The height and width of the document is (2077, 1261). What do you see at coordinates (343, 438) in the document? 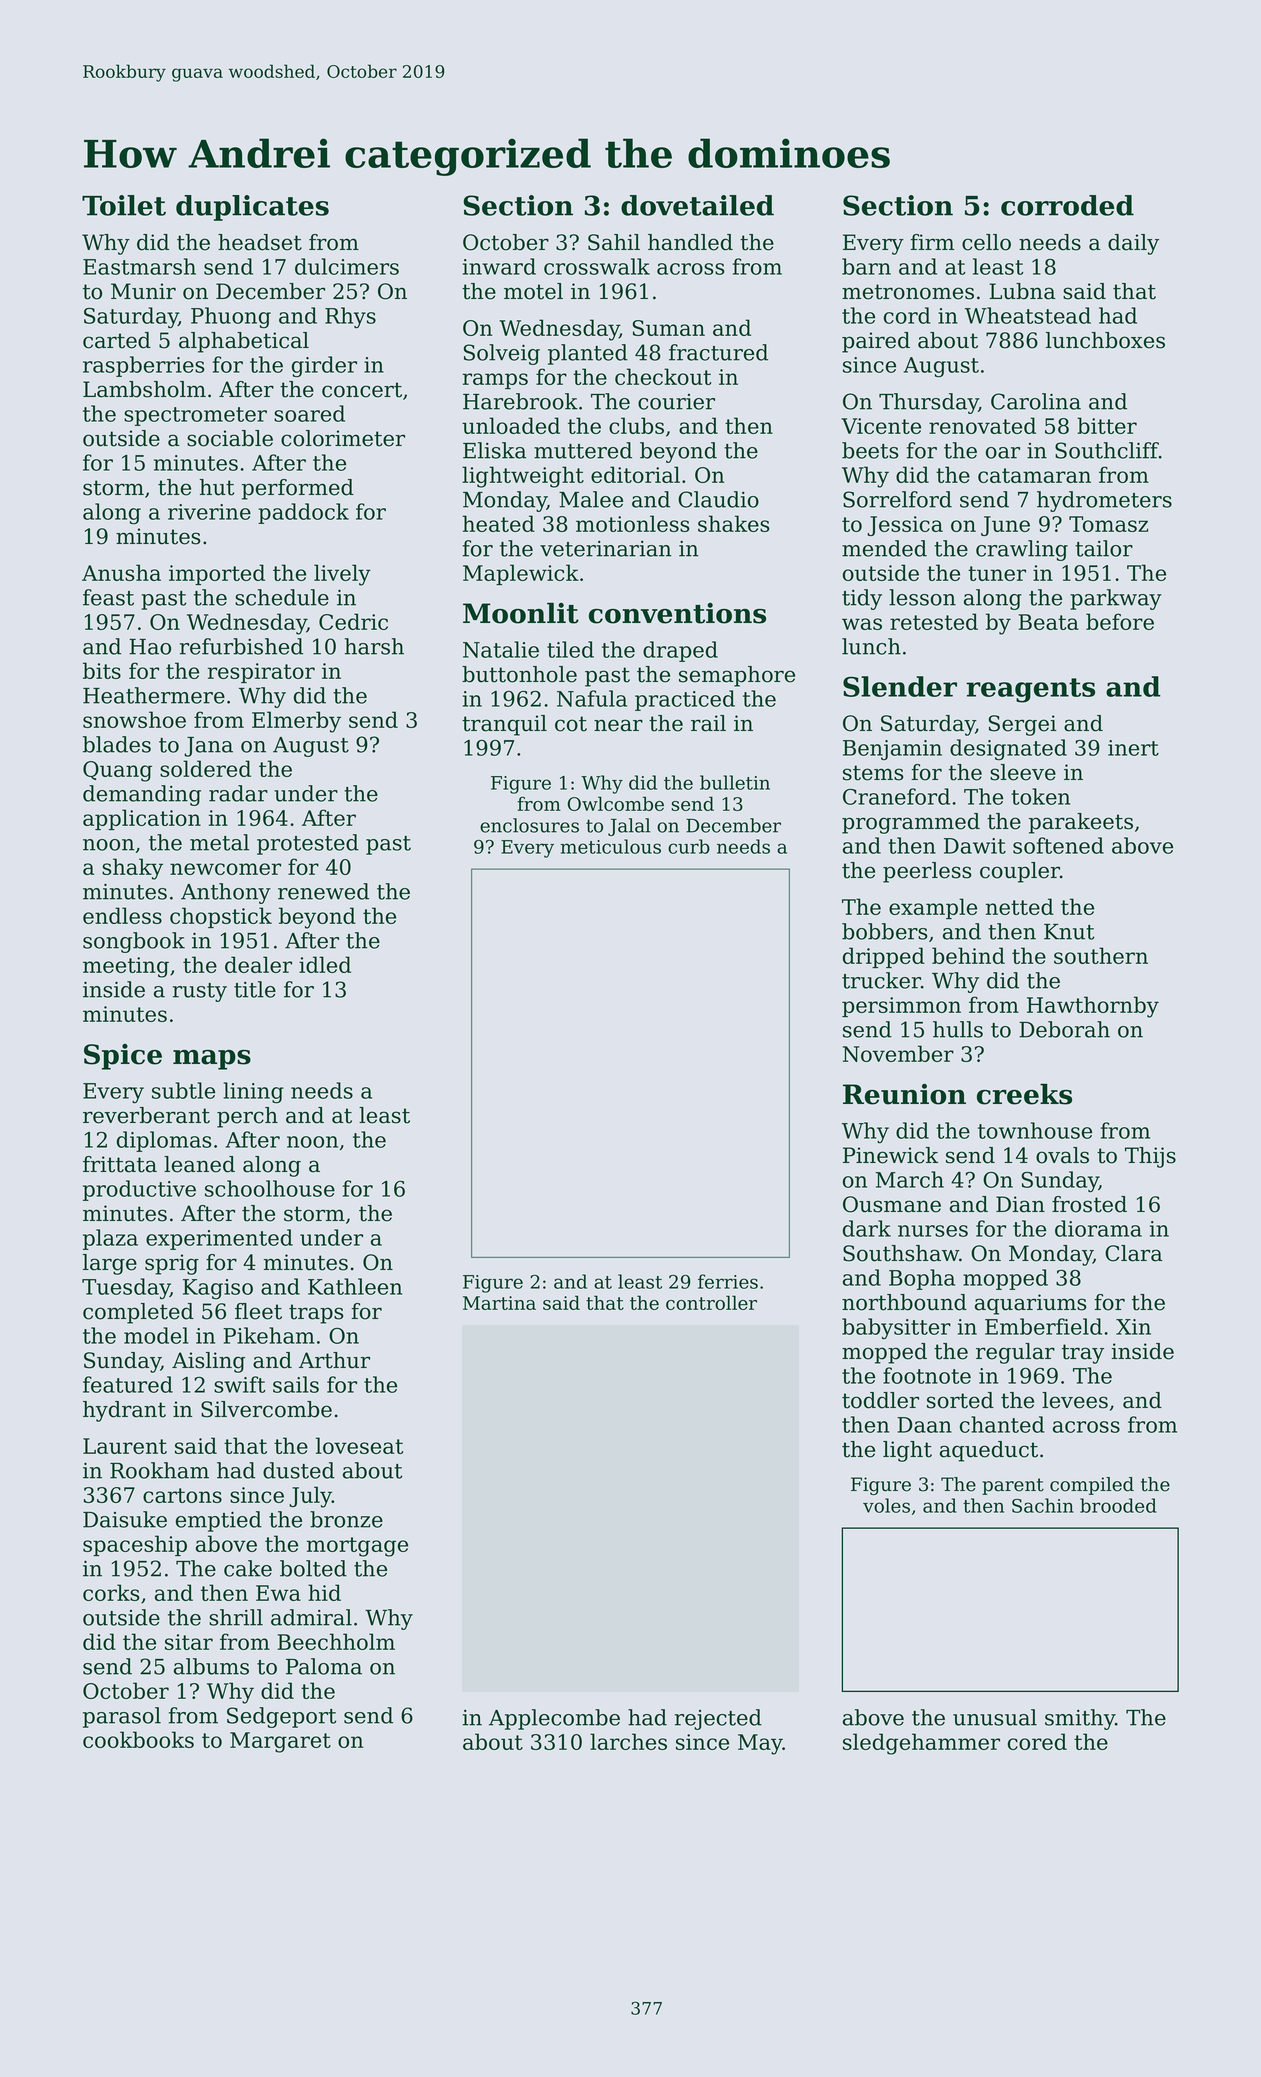
I see `colorimeter` at bounding box center [343, 438].
